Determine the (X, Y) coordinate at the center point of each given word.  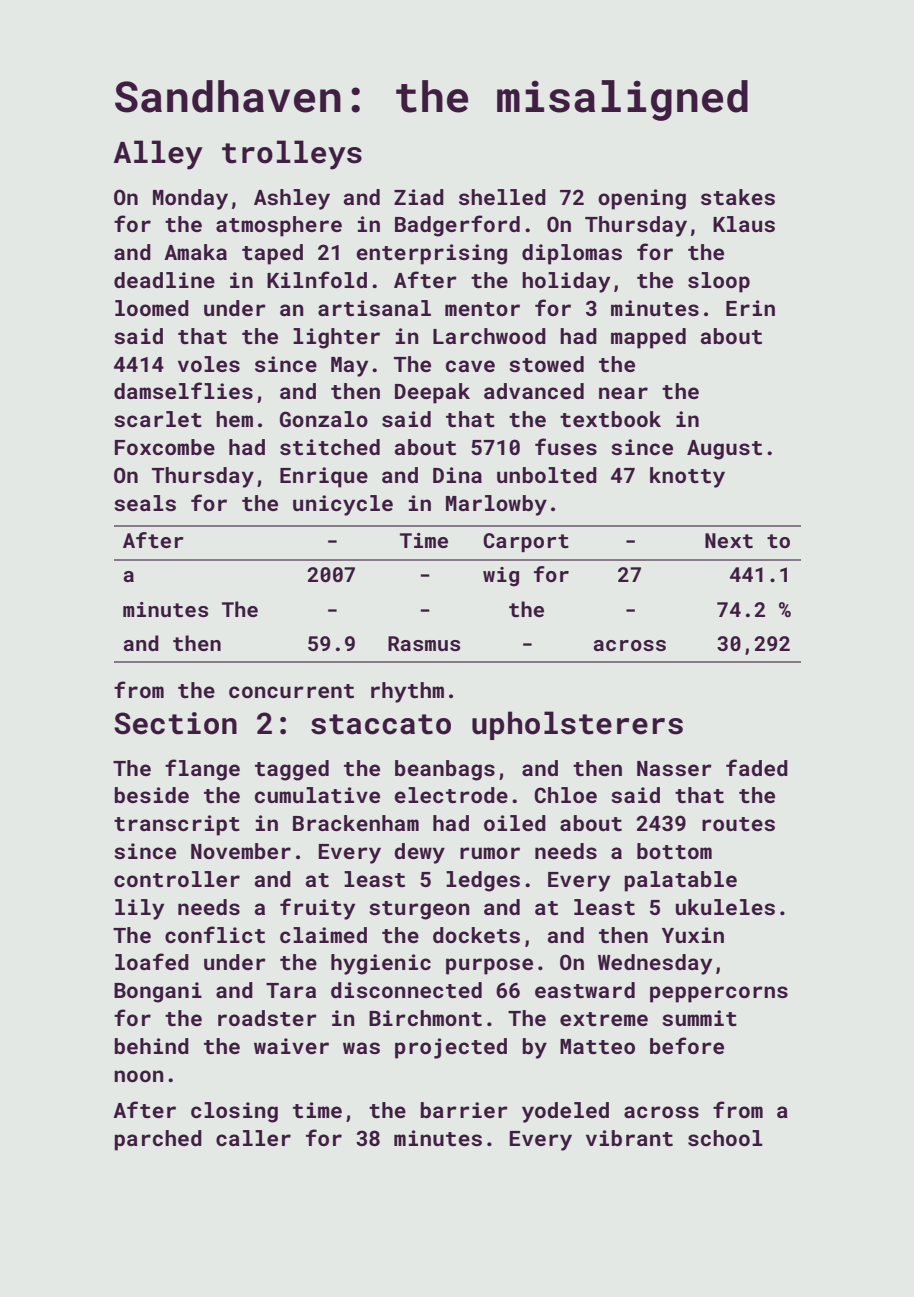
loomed (152, 308)
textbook (610, 419)
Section (175, 723)
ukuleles (725, 907)
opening (642, 199)
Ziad (419, 197)
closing (234, 1112)
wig (501, 577)
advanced (534, 391)
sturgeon (419, 910)
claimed (323, 935)
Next (729, 540)
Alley (158, 155)
